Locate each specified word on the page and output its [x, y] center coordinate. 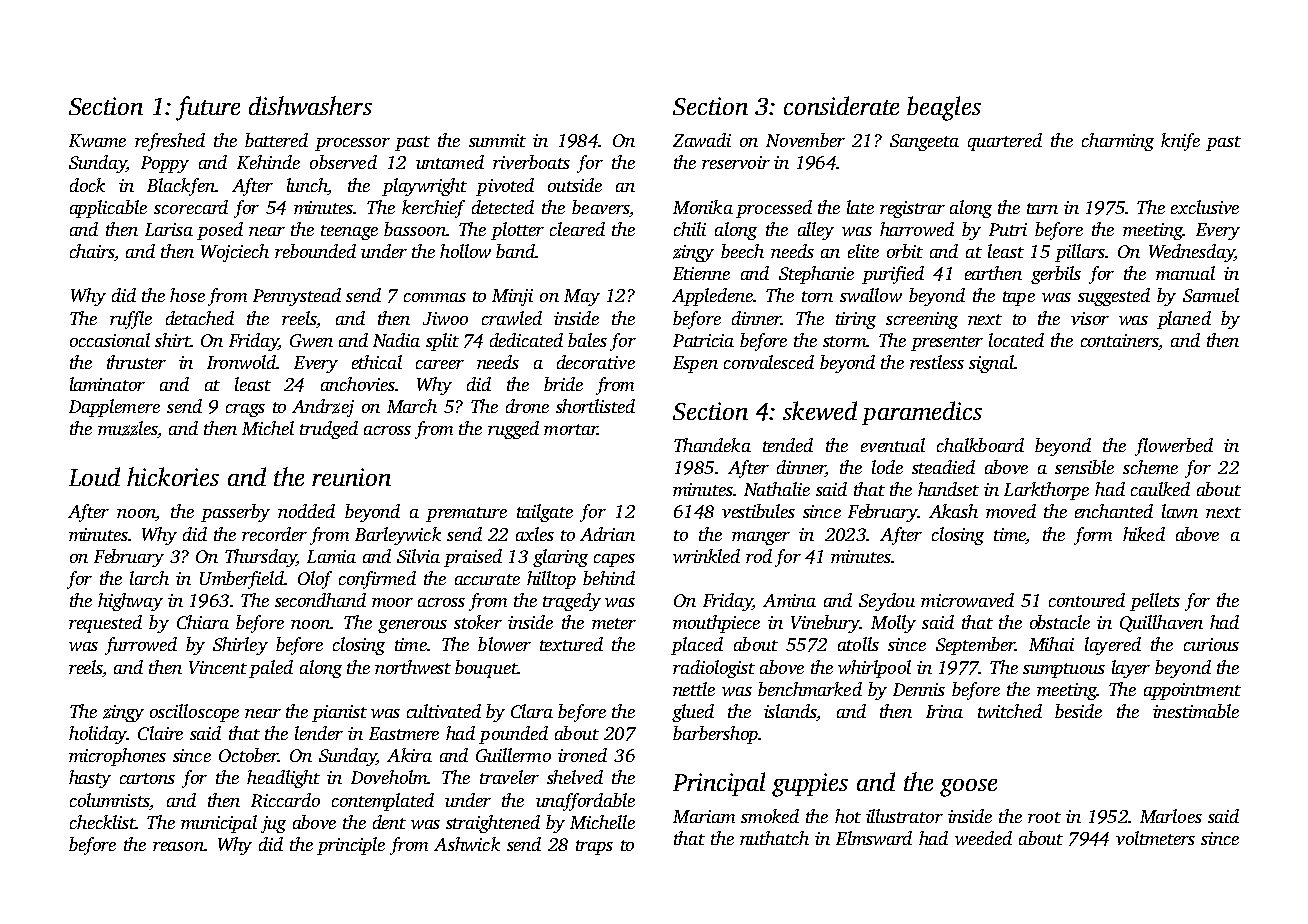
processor [352, 144]
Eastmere [404, 733]
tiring [856, 320]
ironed [582, 755]
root [1044, 817]
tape [1019, 298]
